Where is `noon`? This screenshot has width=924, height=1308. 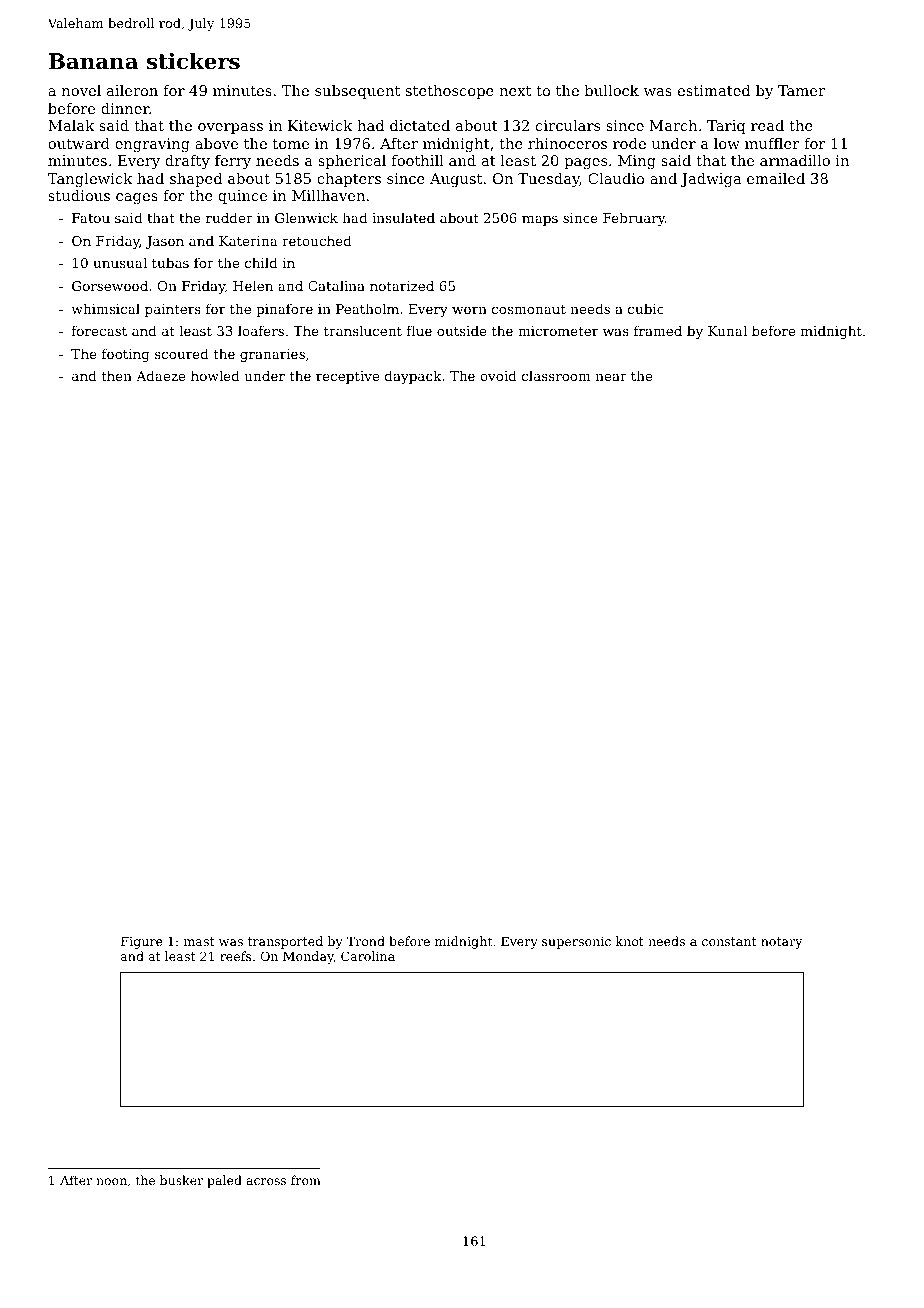 noon is located at coordinates (111, 1181).
